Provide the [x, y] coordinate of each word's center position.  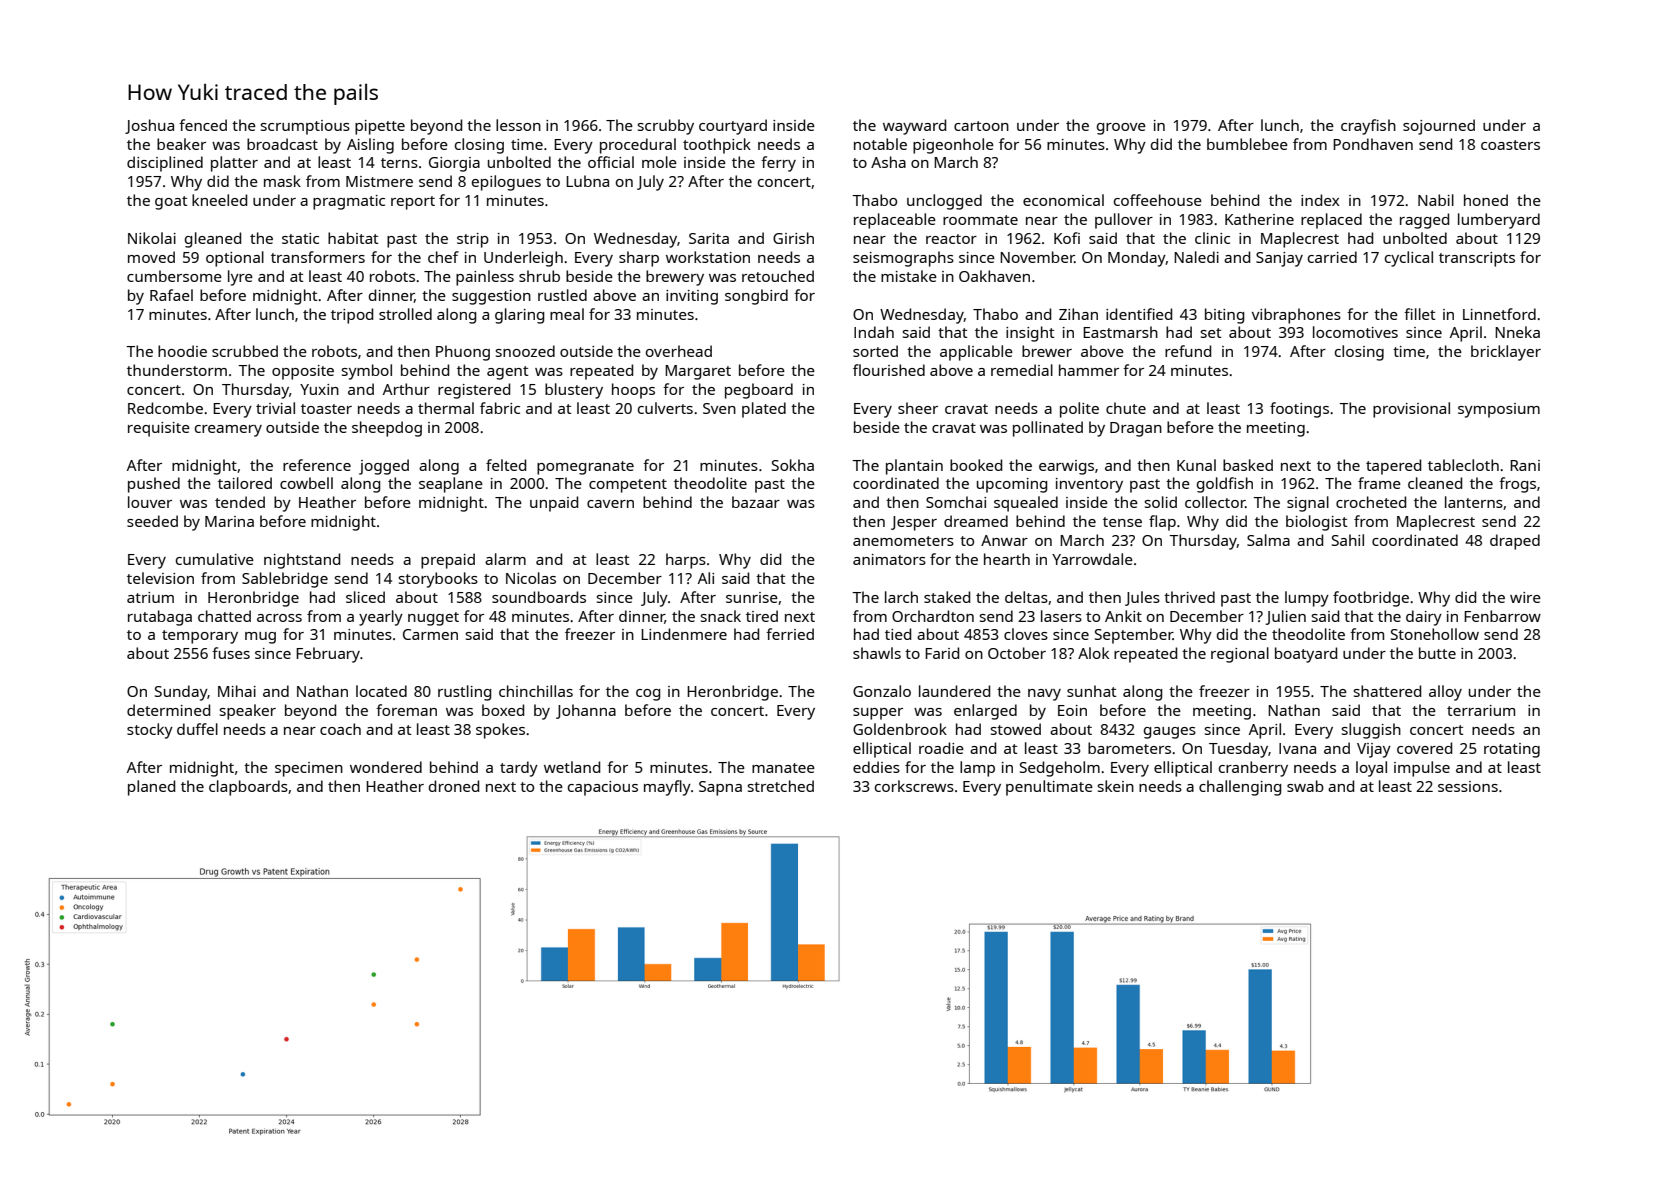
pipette [380, 127]
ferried [790, 634]
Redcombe [165, 408]
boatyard [1306, 655]
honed [1486, 200]
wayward [914, 127]
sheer [918, 408]
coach [340, 729]
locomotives [1355, 332]
